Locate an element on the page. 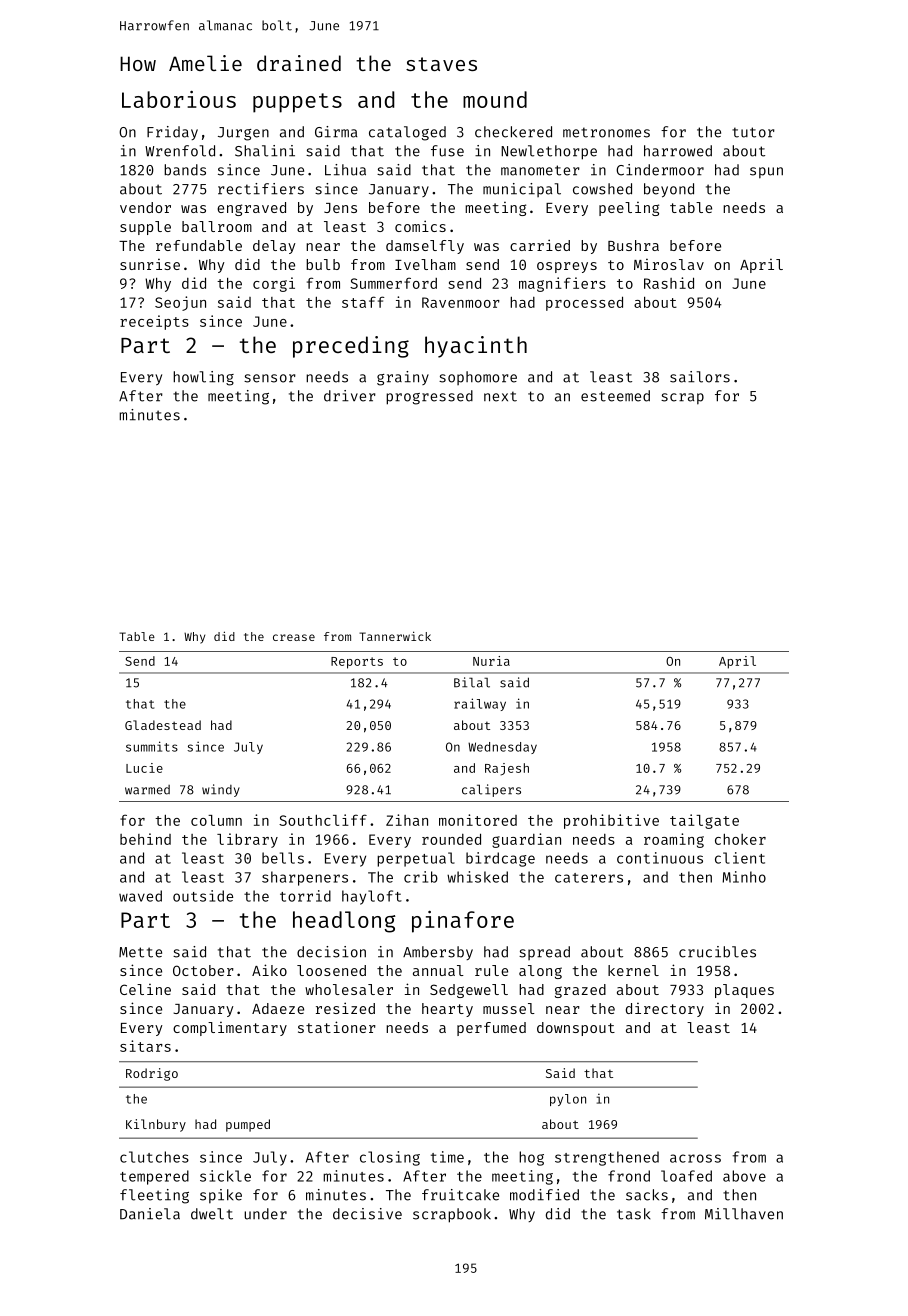 This page has width=908, height=1316. Miroslav is located at coordinates (669, 264).
